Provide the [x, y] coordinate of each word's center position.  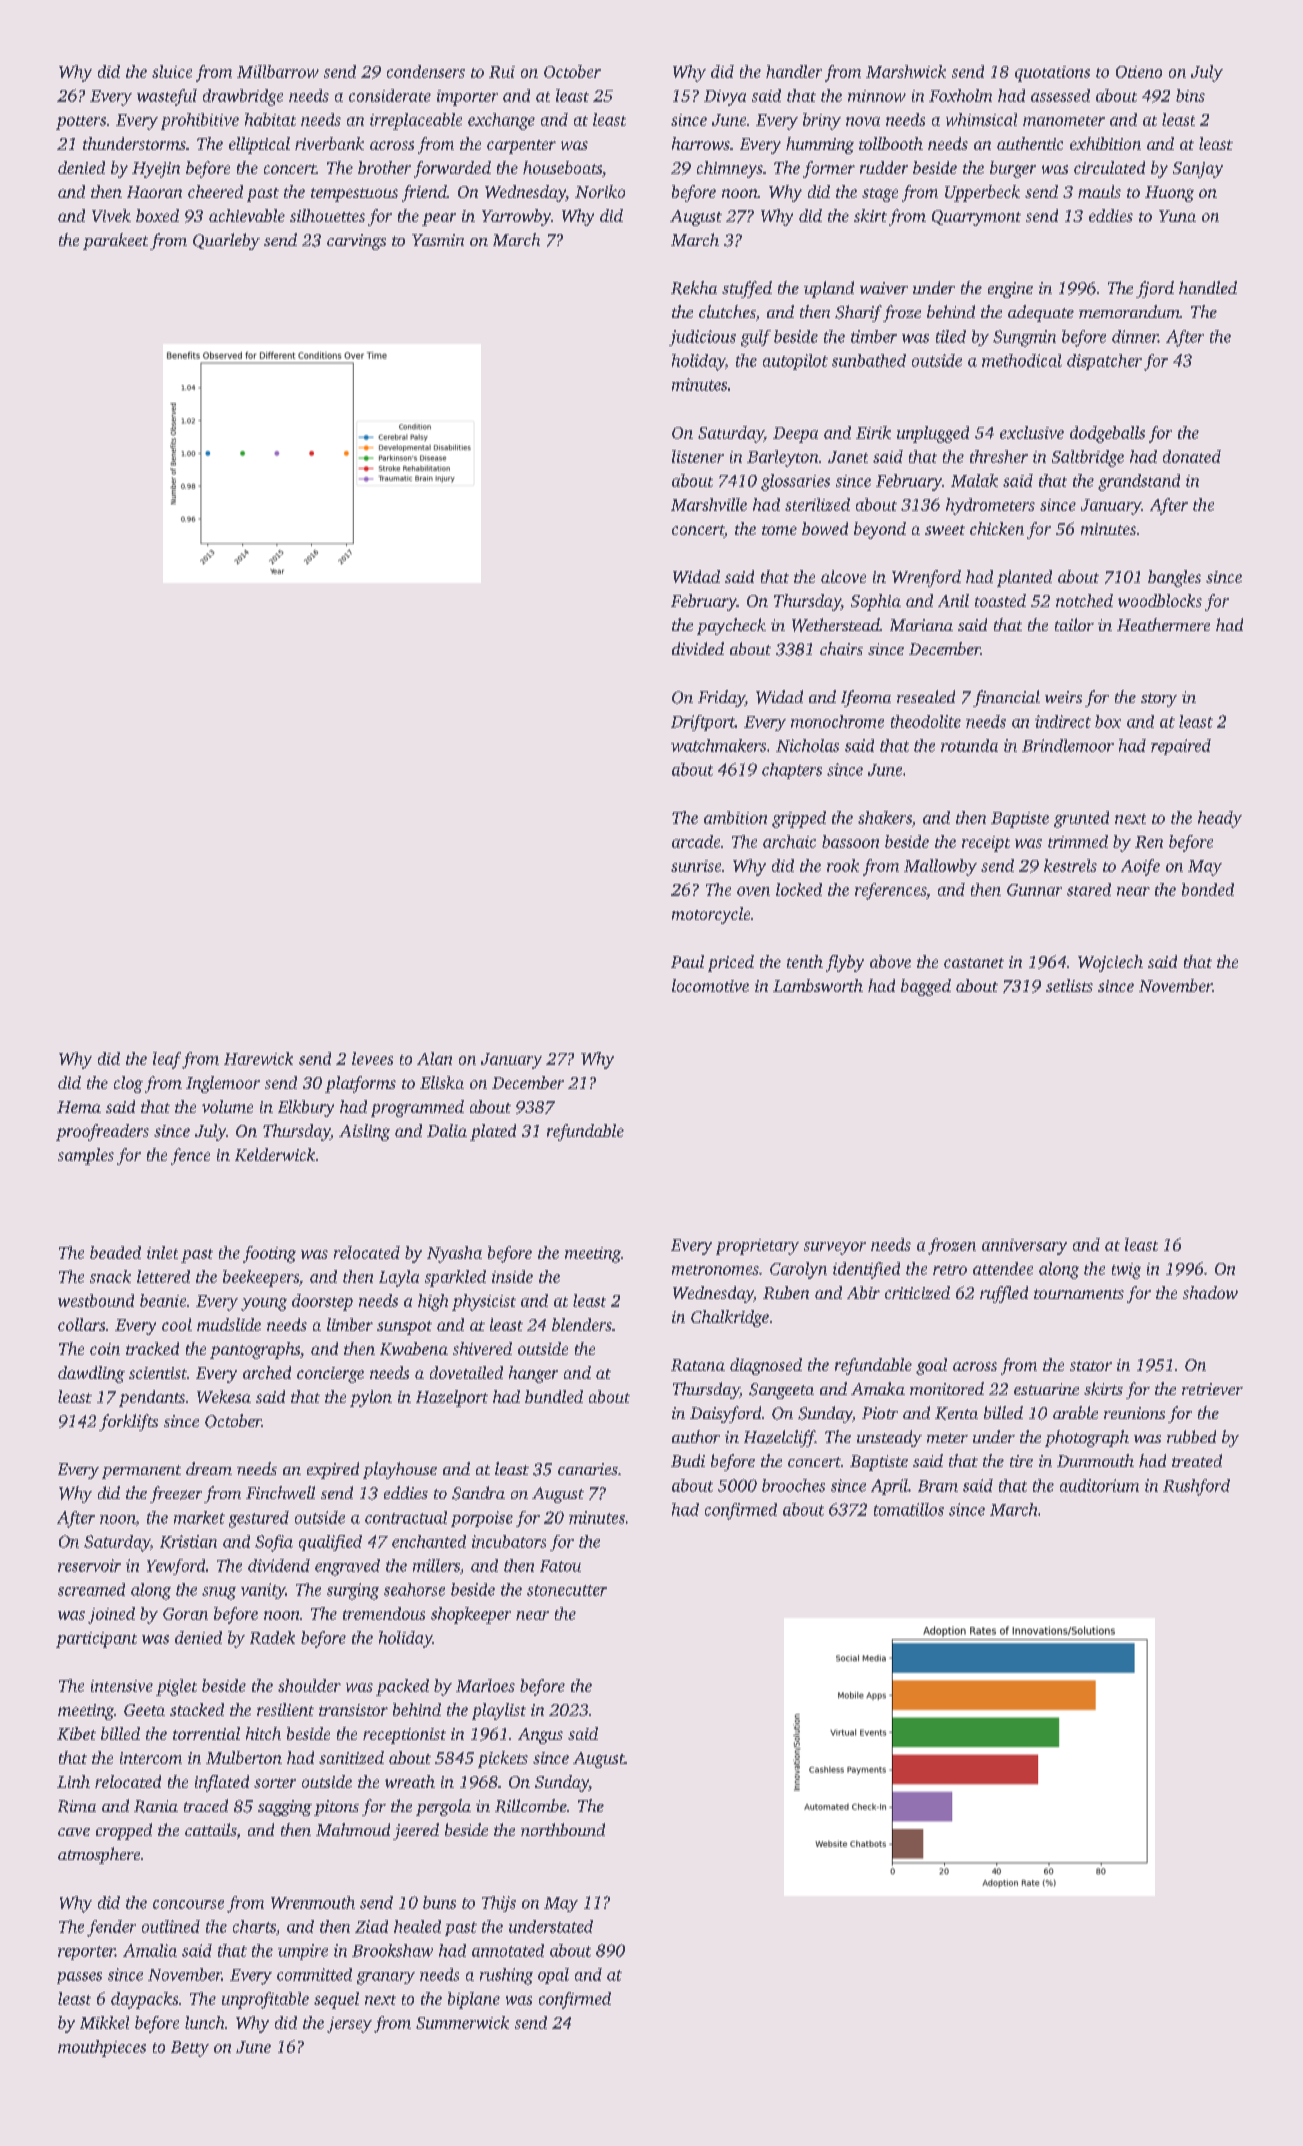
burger [1013, 169]
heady [1220, 819]
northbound [563, 1829]
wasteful [167, 97]
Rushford [1196, 1487]
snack [110, 1276]
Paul [687, 961]
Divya [725, 98]
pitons [336, 1808]
